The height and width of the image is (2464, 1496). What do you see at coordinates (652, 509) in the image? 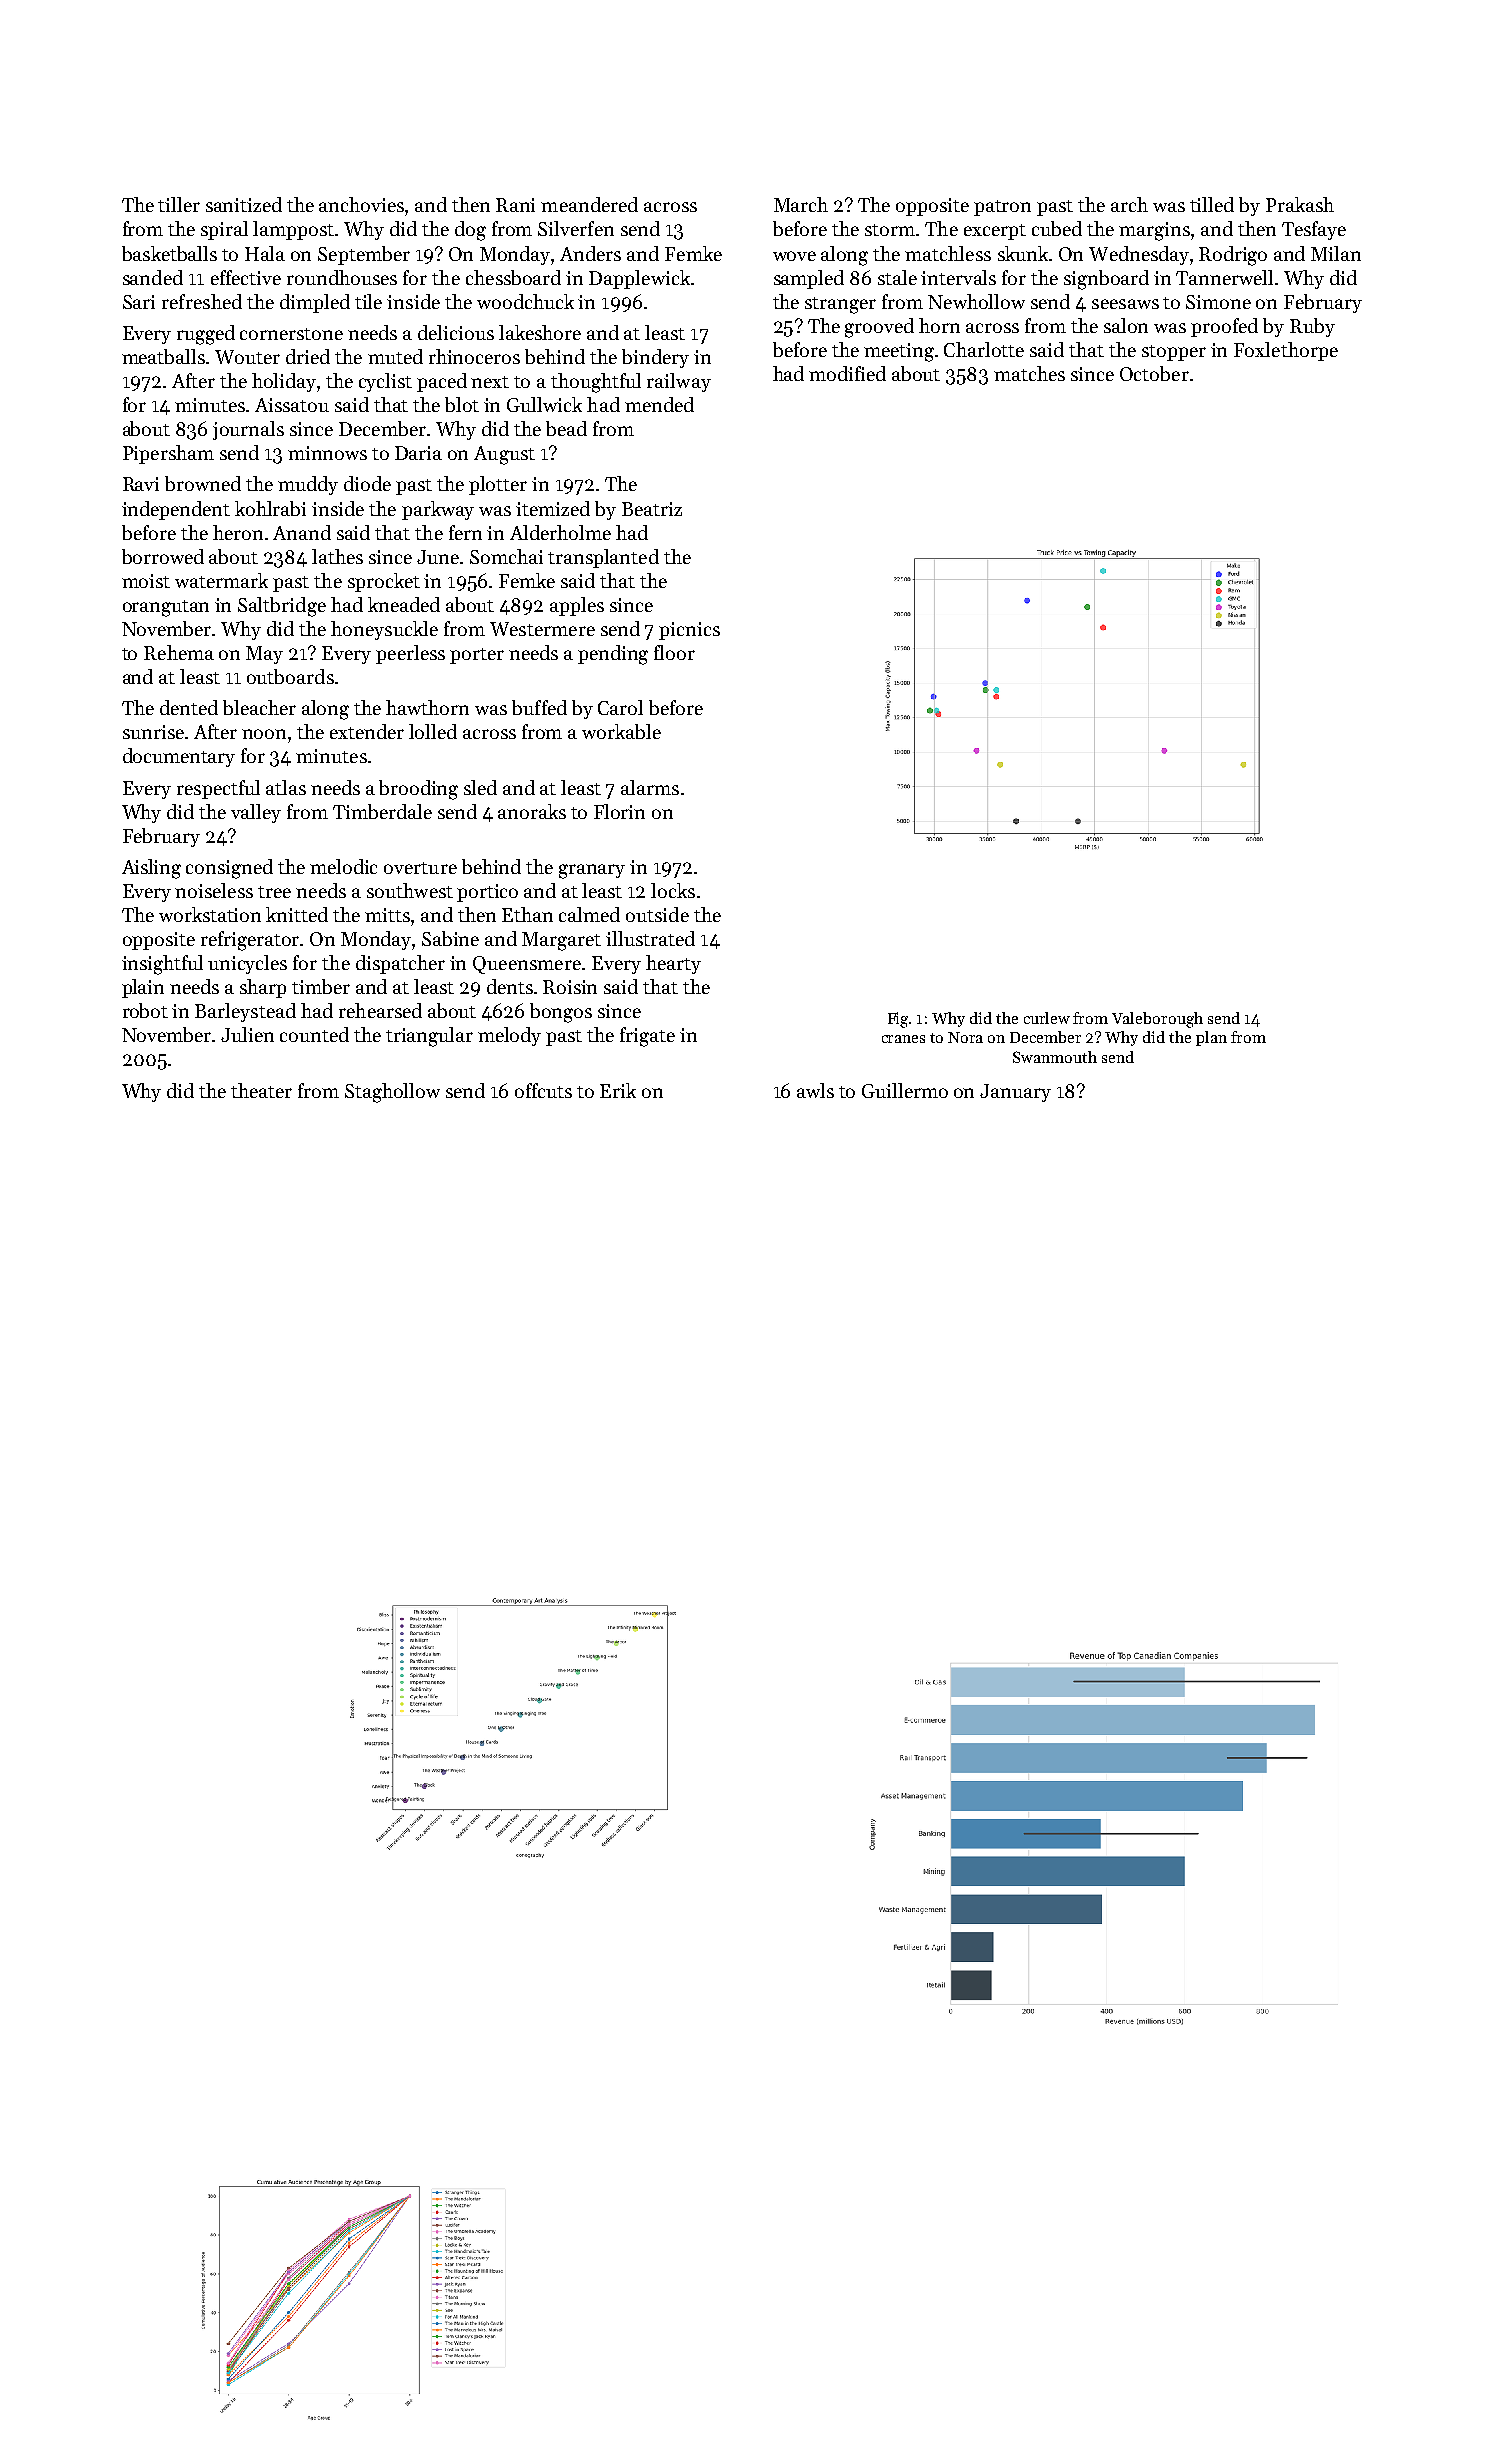
I see `Beatriz` at bounding box center [652, 509].
